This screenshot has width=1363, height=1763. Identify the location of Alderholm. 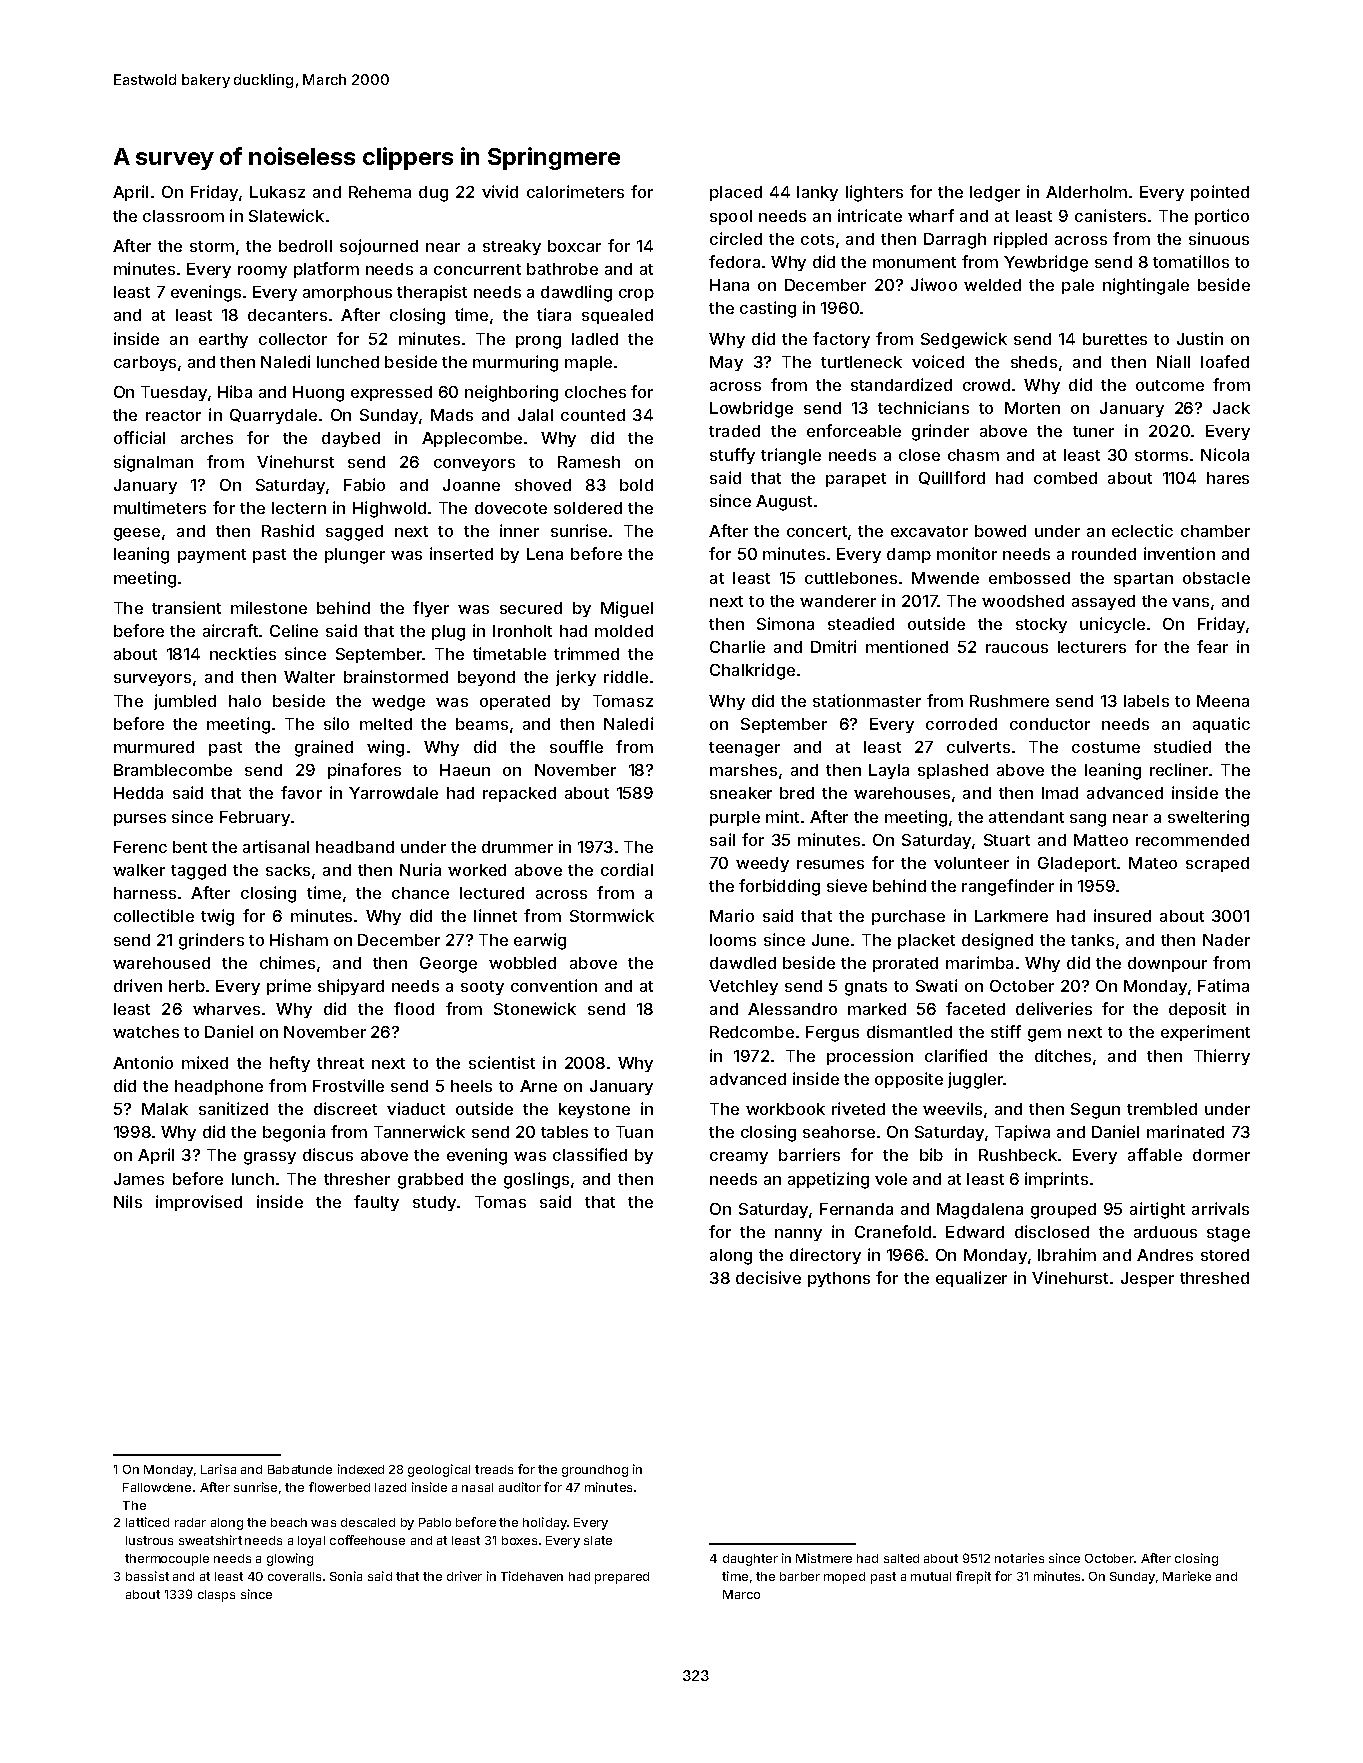
(1086, 192).
